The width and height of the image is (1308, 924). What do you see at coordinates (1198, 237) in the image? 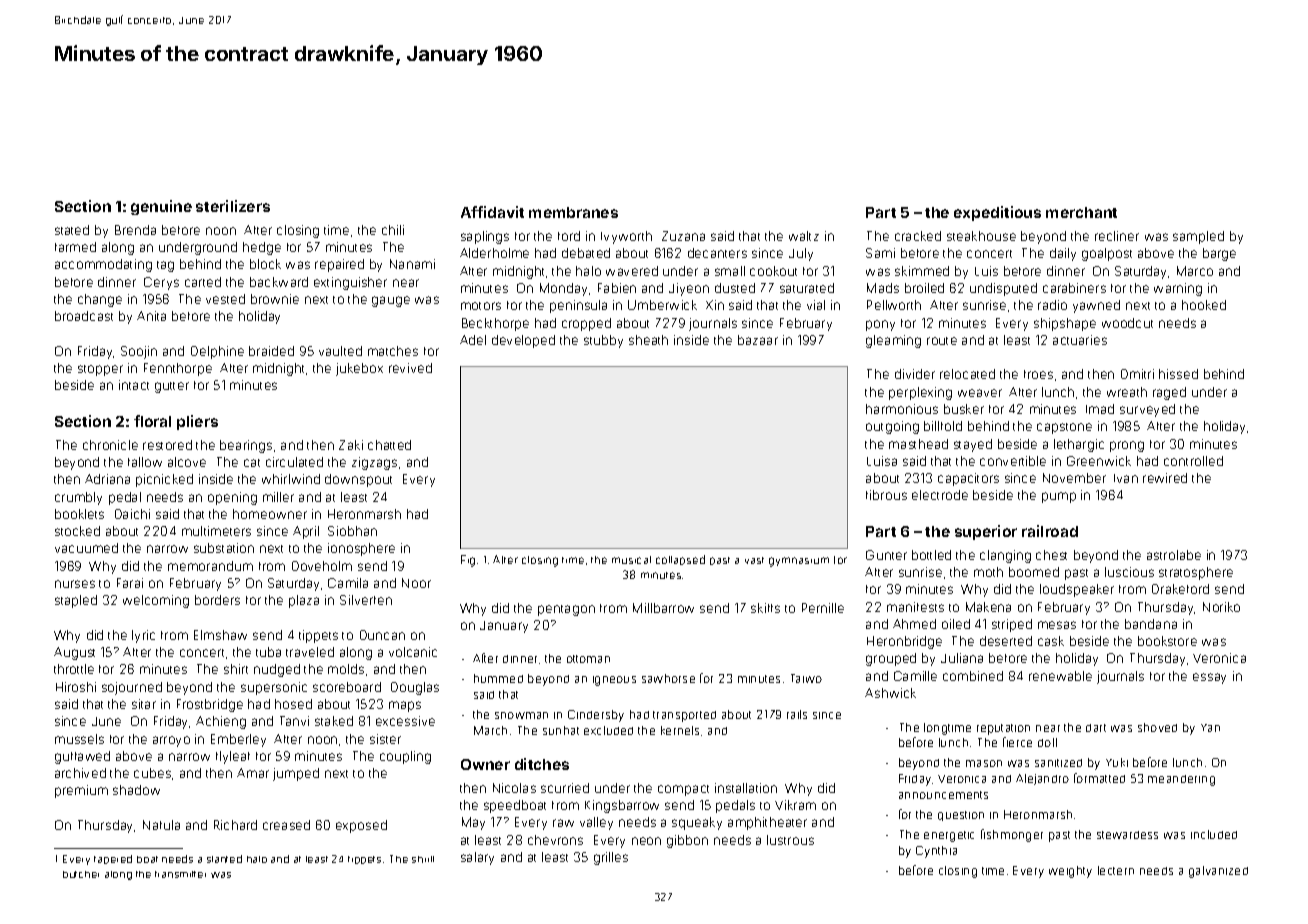
I see `sampled` at bounding box center [1198, 237].
